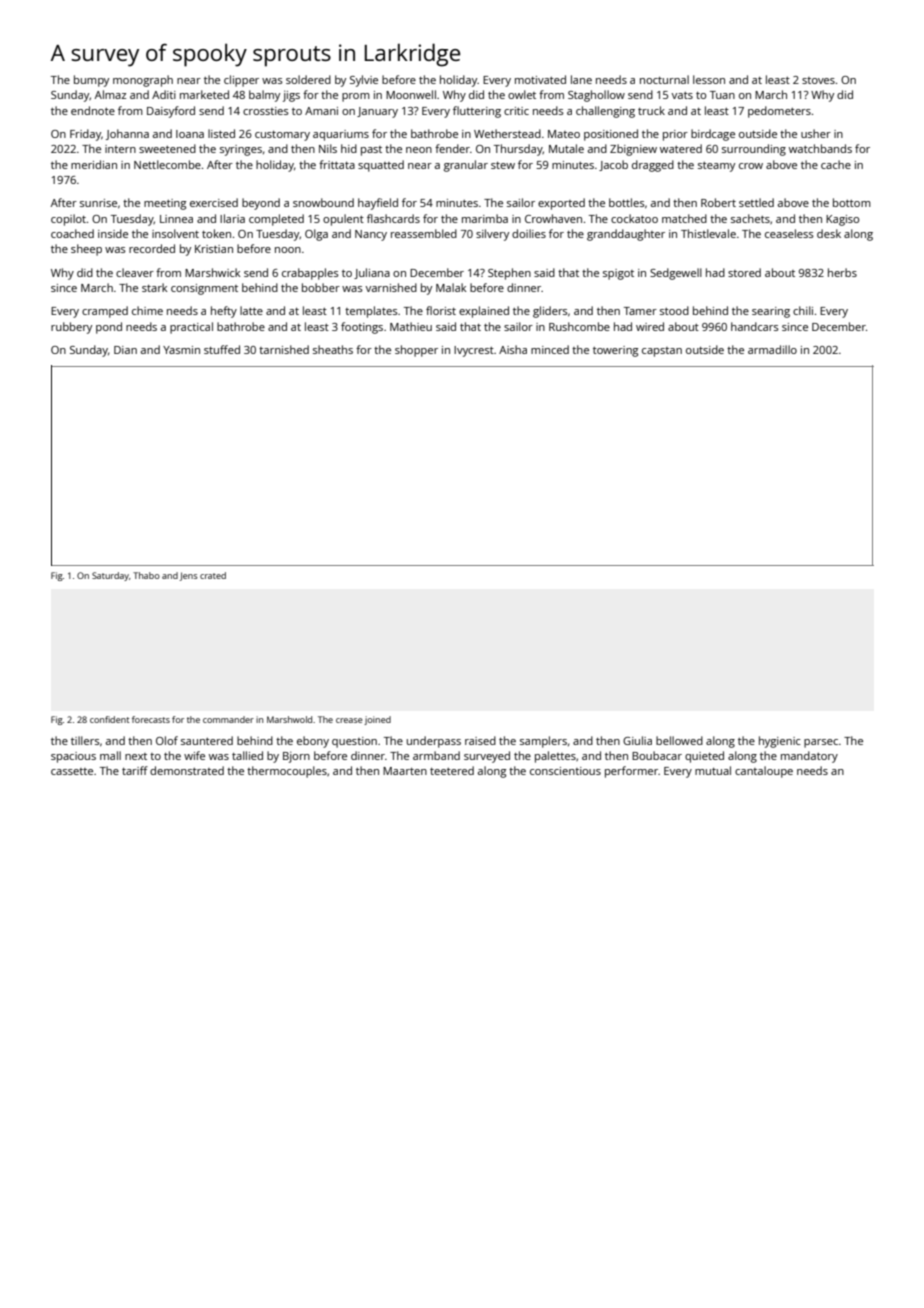 This image has width=924, height=1308. What do you see at coordinates (452, 770) in the image?
I see `teetered` at bounding box center [452, 770].
